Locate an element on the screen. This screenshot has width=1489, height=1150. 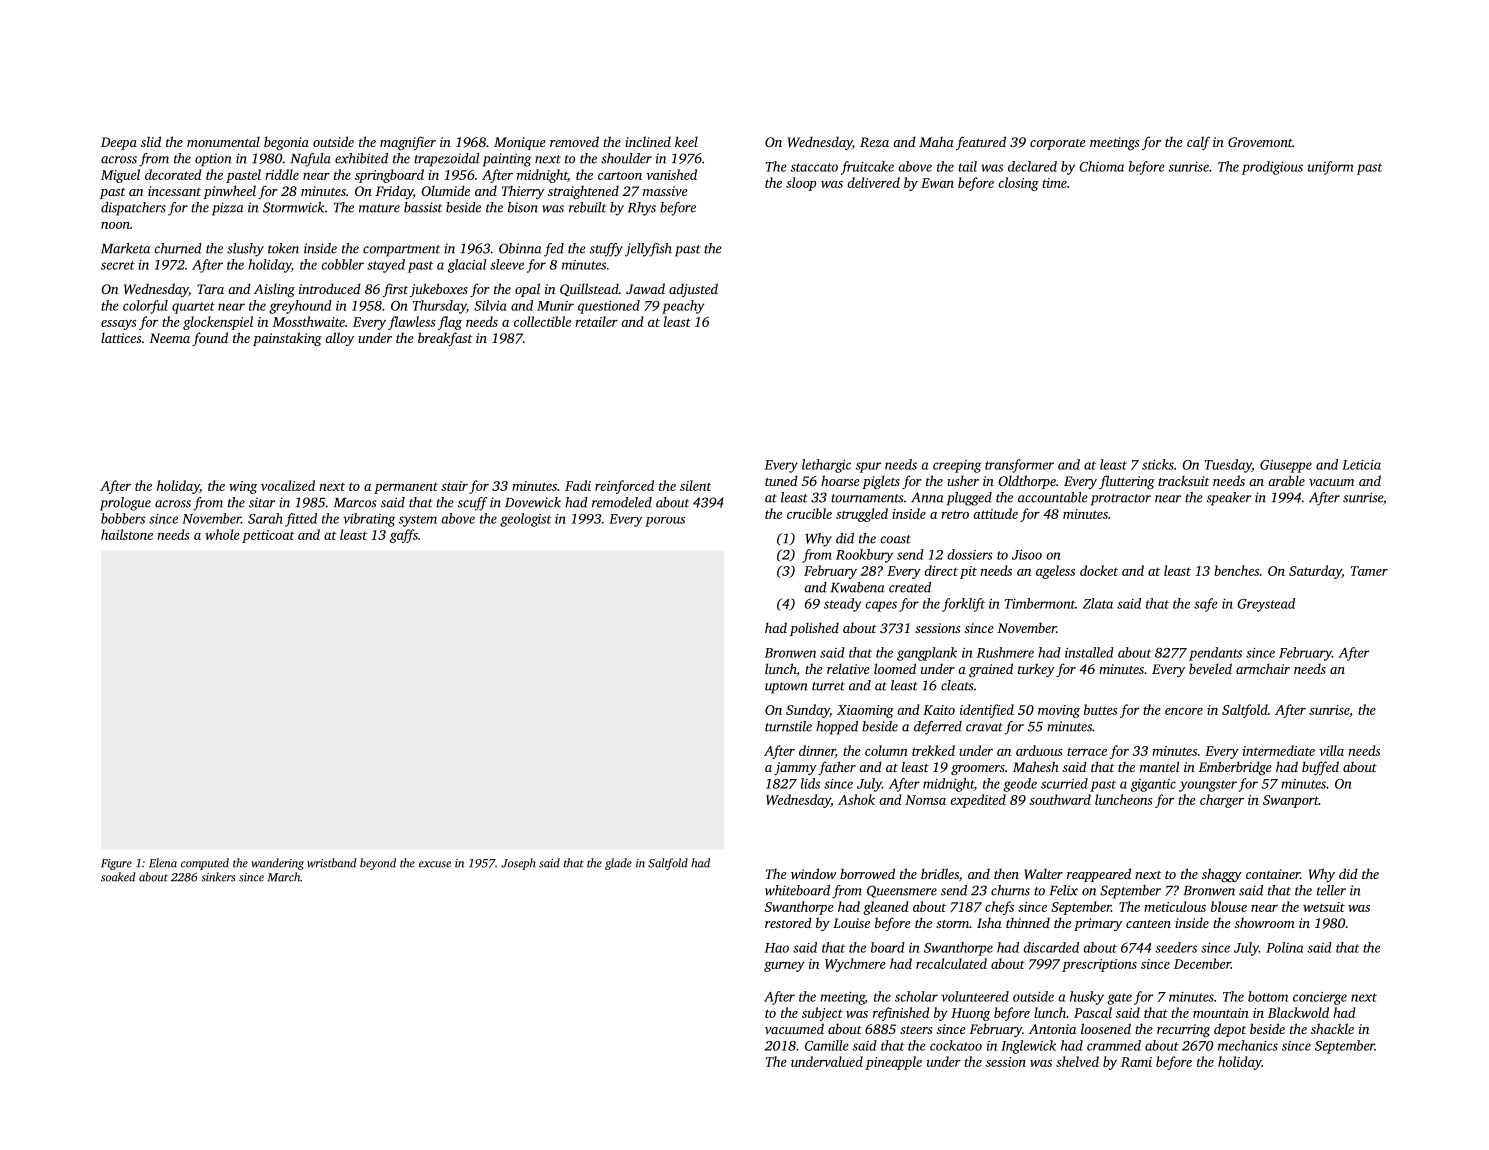
slid is located at coordinates (151, 141).
